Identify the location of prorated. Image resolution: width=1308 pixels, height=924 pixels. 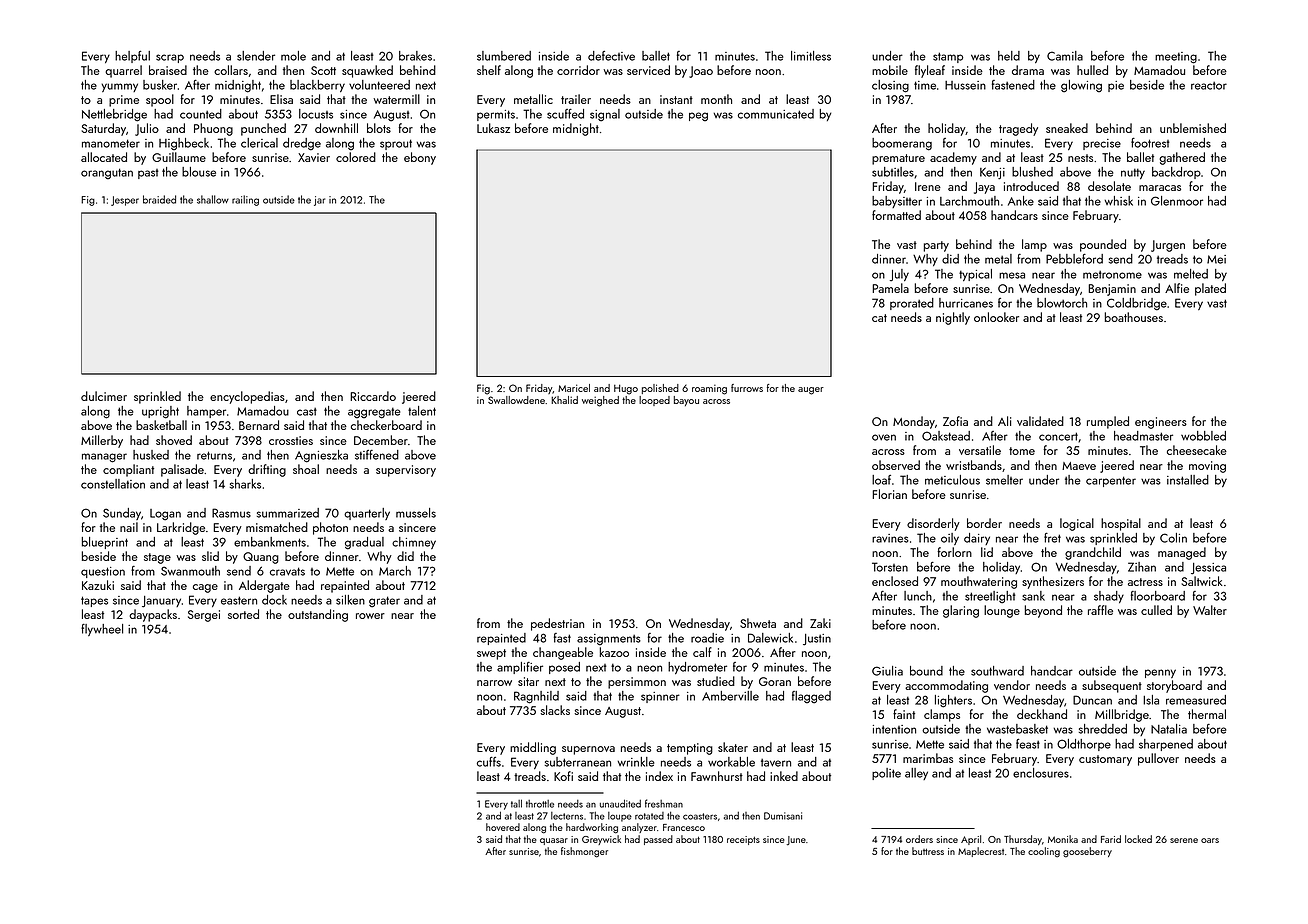
(912, 304).
